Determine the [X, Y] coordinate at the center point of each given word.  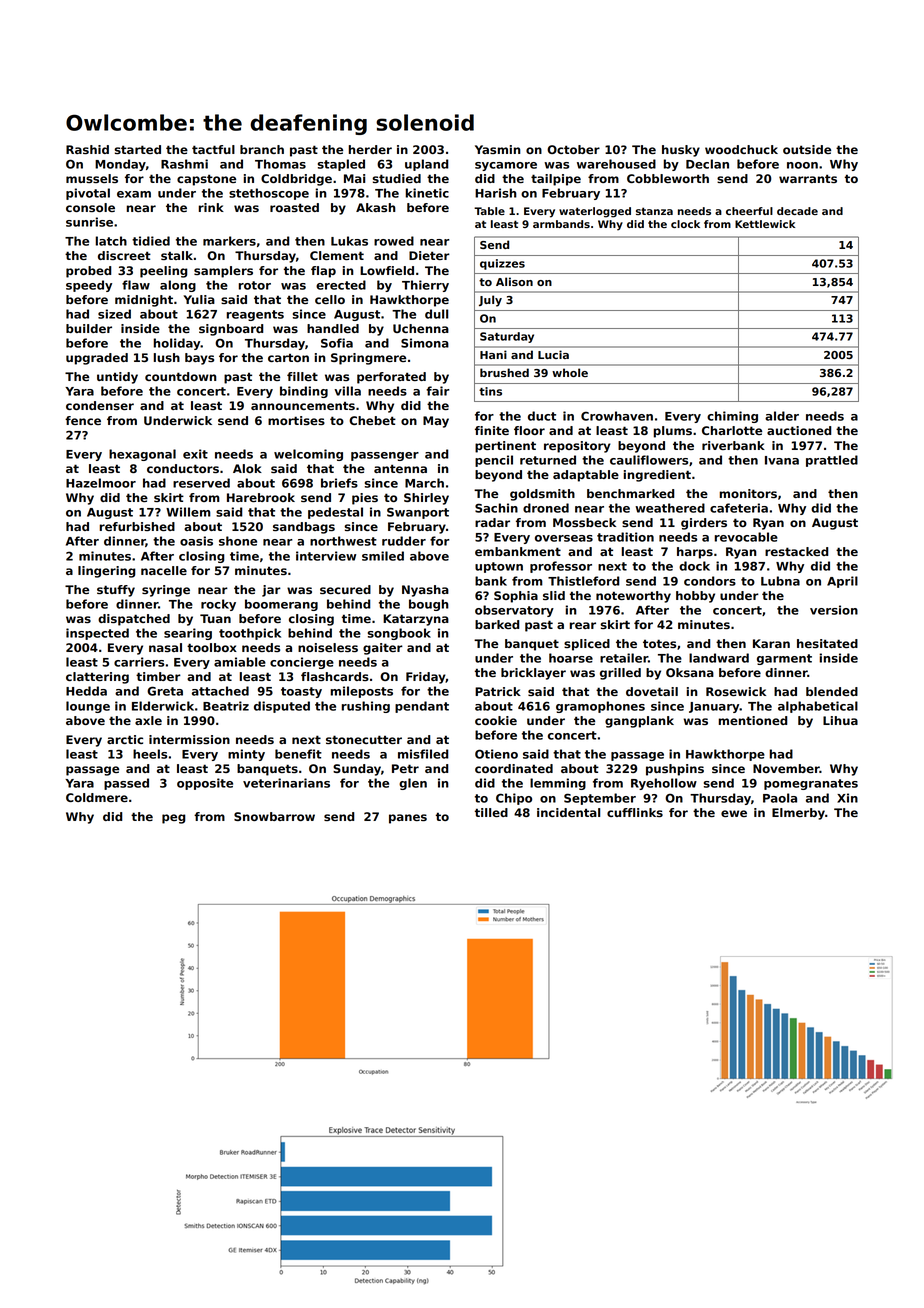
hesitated [827, 643]
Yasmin [497, 149]
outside [807, 149]
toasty [301, 692]
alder [782, 416]
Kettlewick [765, 224]
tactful [213, 149]
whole [570, 372]
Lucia [553, 354]
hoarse [571, 658]
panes [408, 819]
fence [83, 420]
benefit [298, 754]
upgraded [97, 359]
